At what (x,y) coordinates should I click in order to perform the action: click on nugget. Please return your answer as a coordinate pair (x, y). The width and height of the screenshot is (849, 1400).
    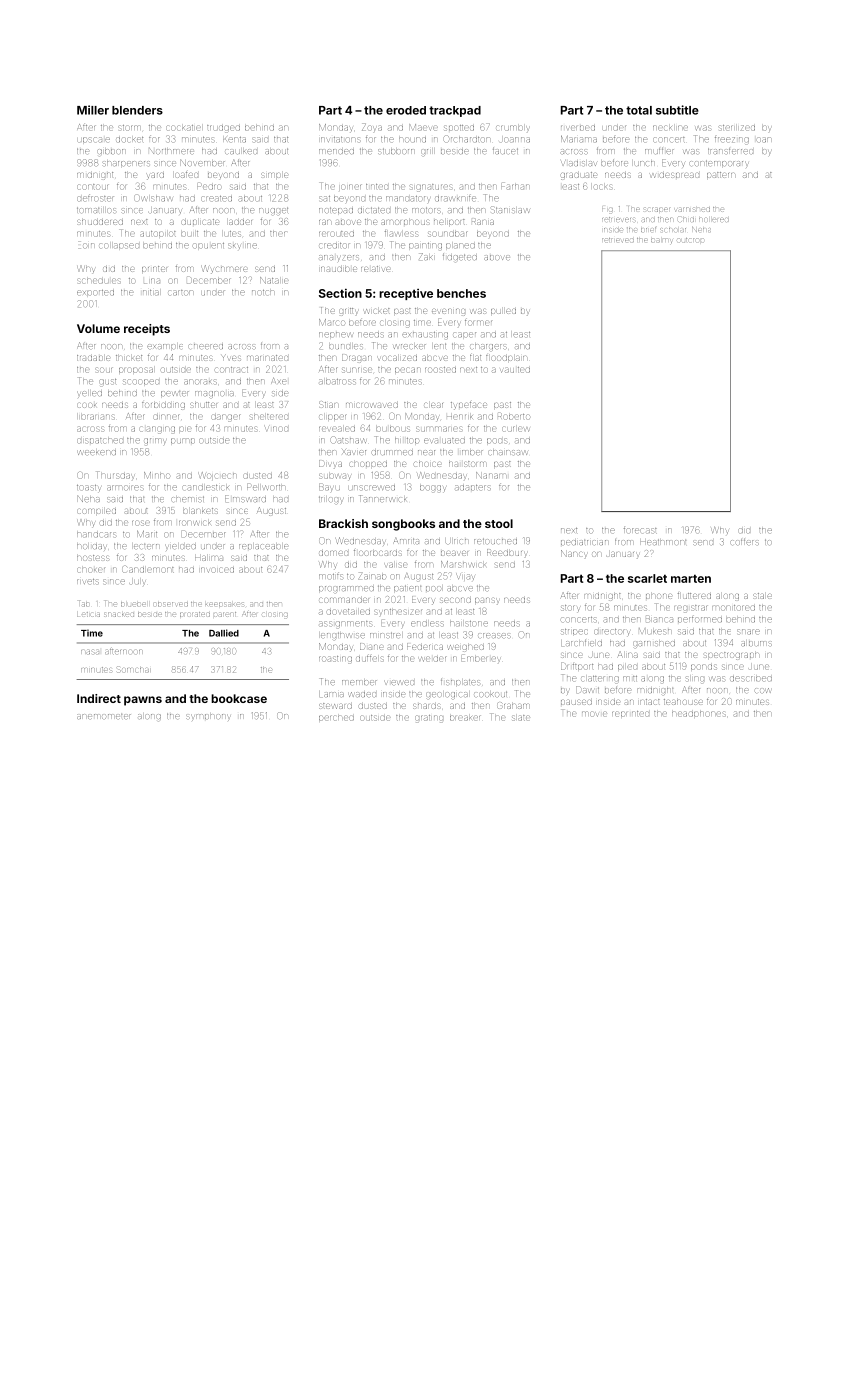
    Looking at the image, I should click on (273, 211).
